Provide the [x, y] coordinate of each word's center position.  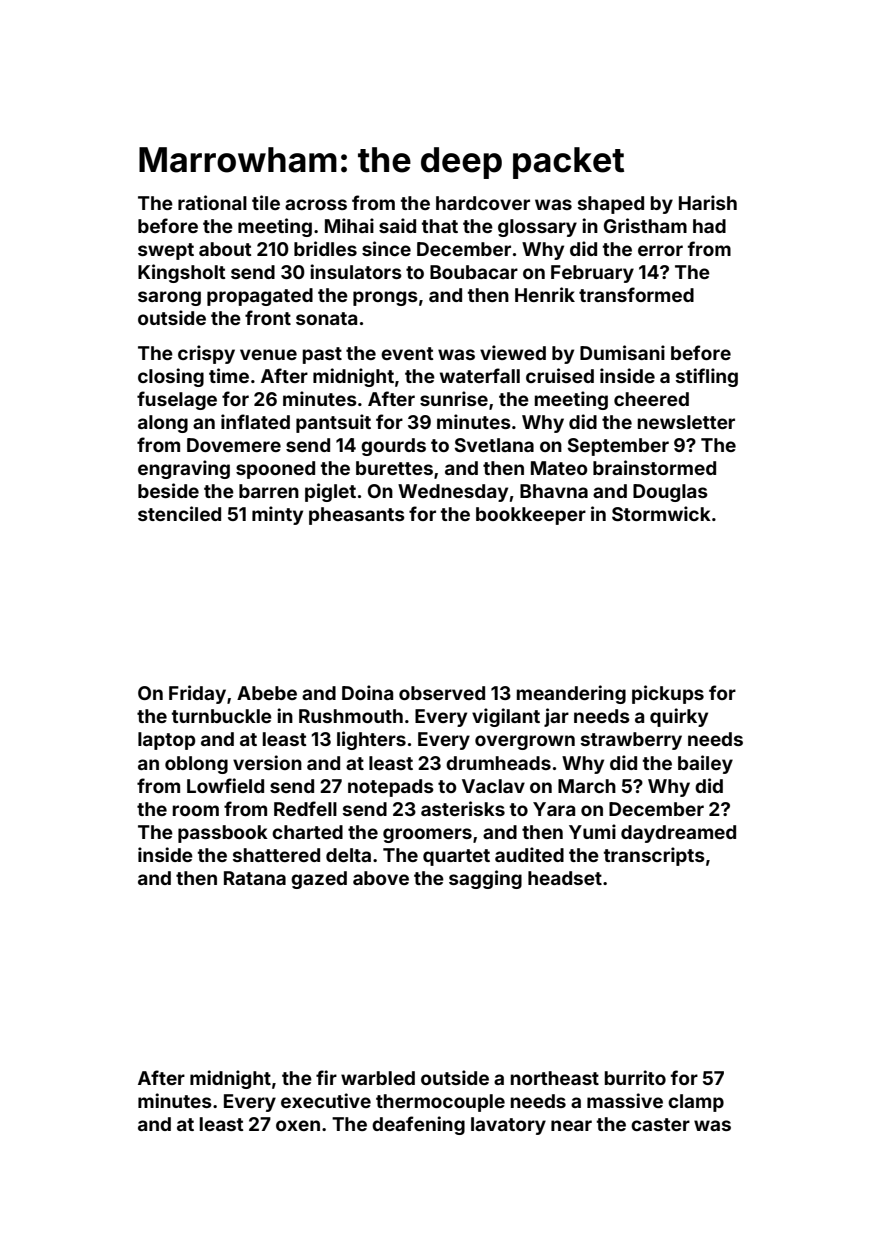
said [397, 225]
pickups [668, 694]
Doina [367, 692]
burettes [394, 468]
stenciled [179, 513]
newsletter [686, 422]
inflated [255, 421]
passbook [223, 834]
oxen [298, 1125]
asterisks [463, 808]
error [660, 250]
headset [565, 878]
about [225, 249]
